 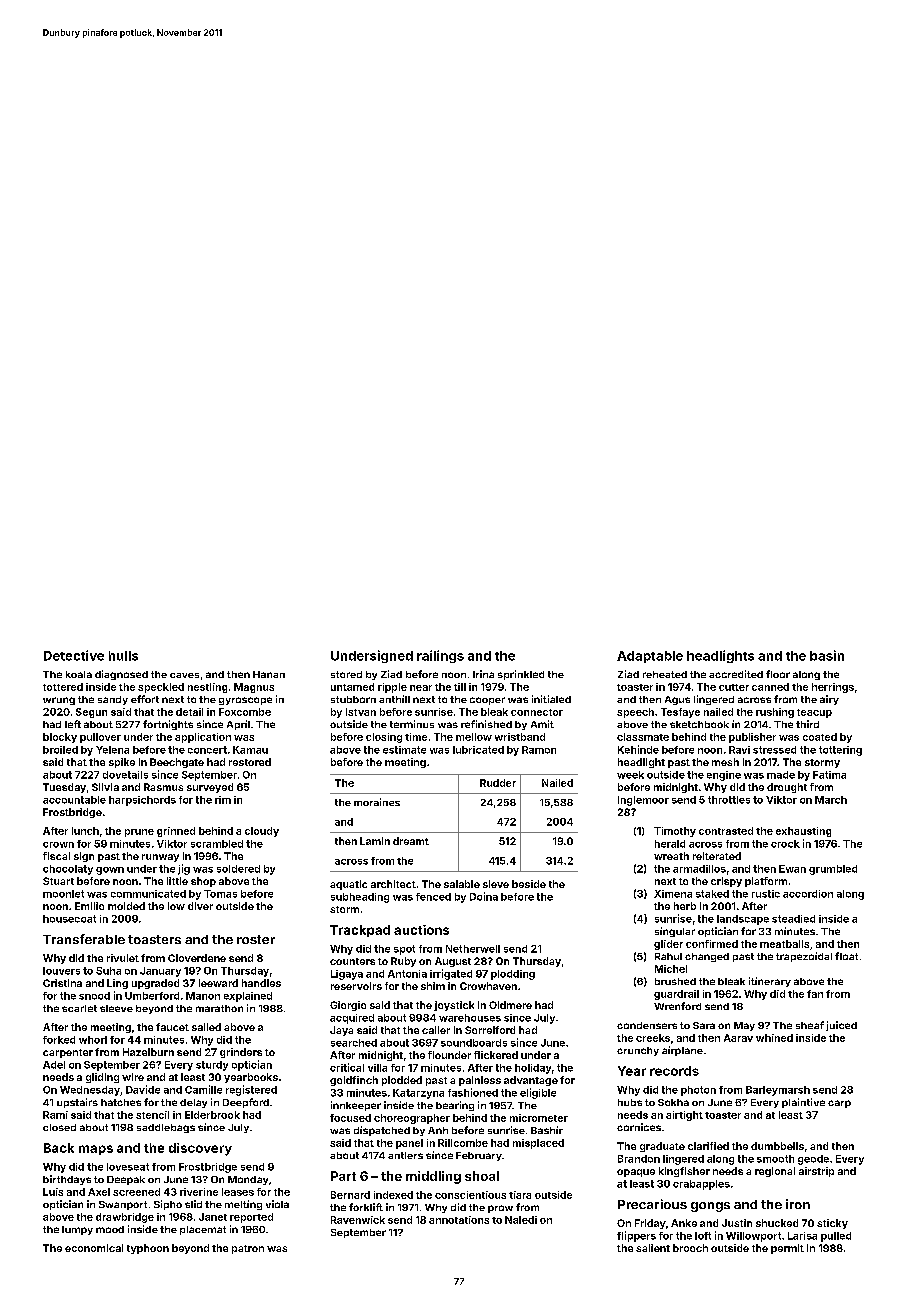 I want to click on contrasted, so click(x=726, y=831).
